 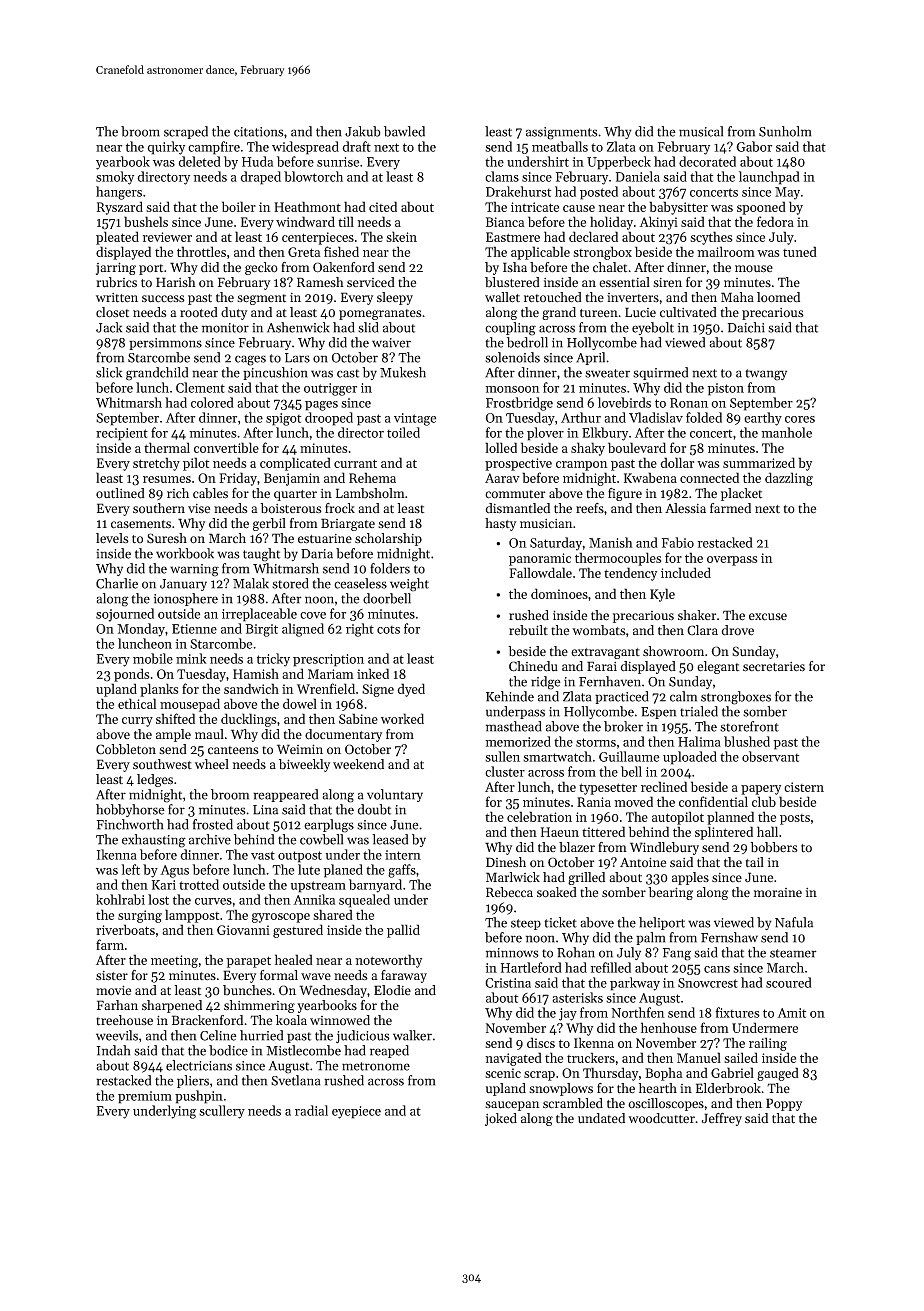 I want to click on skein, so click(x=401, y=236).
